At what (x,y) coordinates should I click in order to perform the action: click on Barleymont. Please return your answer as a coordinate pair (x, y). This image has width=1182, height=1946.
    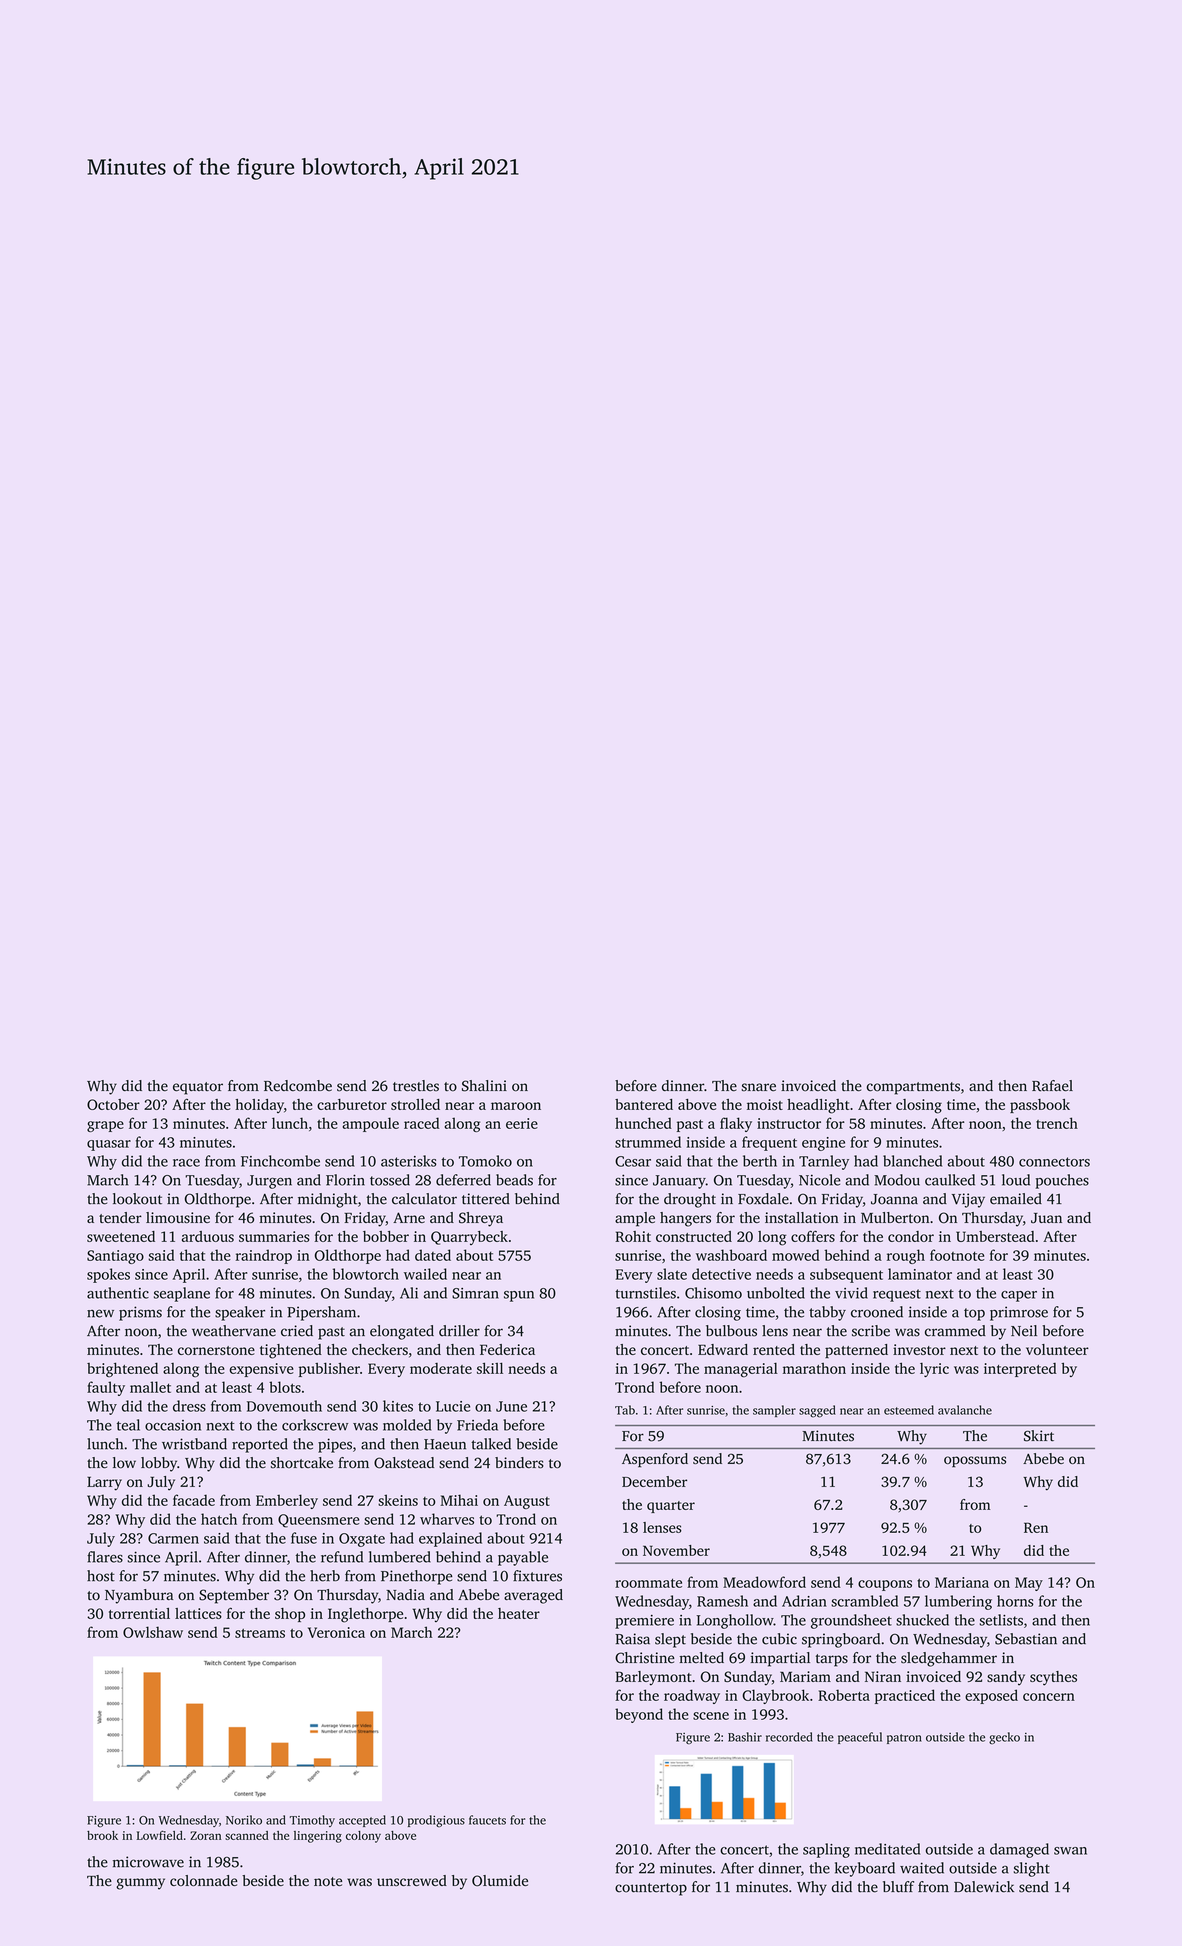
    Looking at the image, I should click on (653, 1678).
